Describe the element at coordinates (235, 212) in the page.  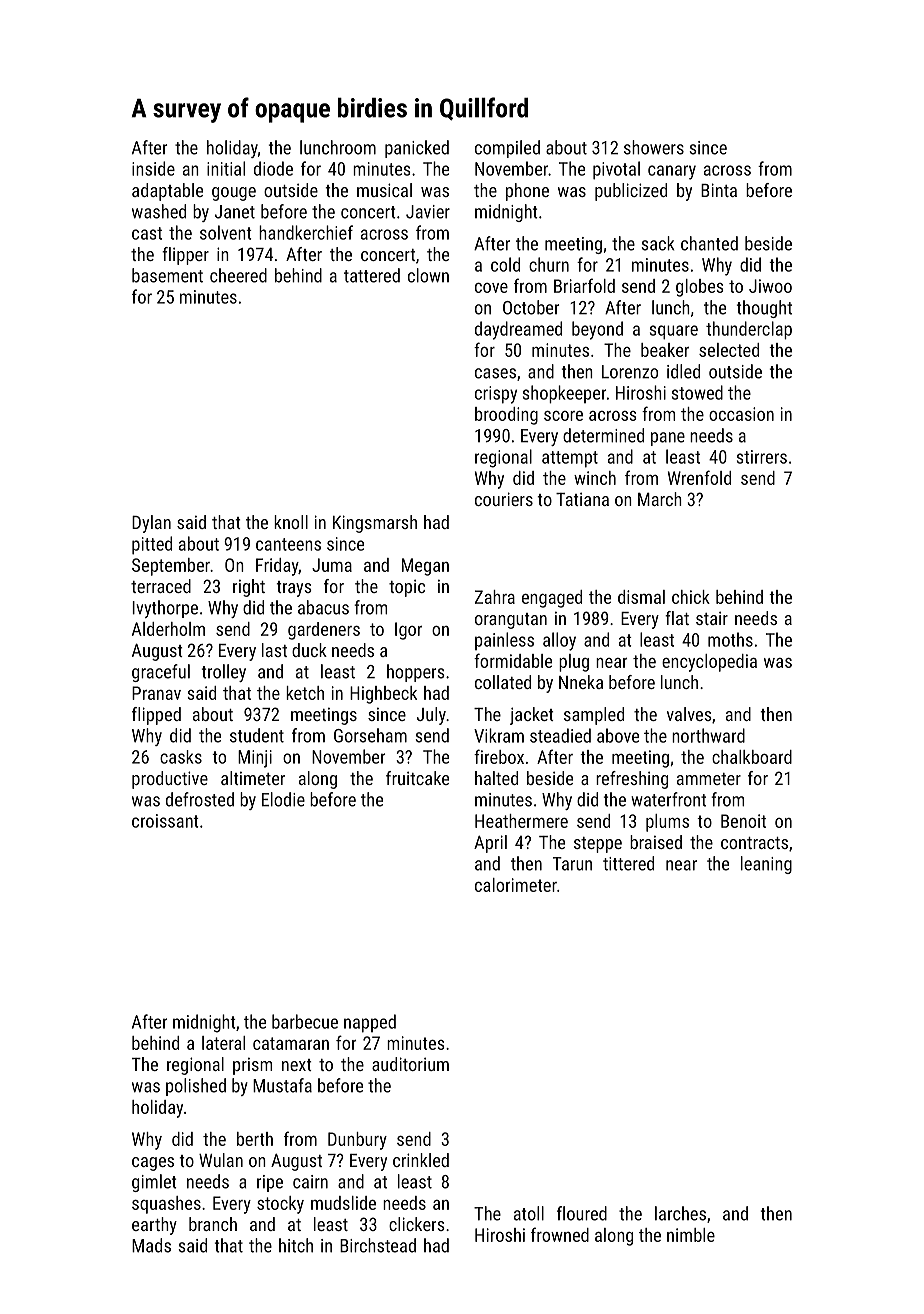
I see `Janet` at that location.
